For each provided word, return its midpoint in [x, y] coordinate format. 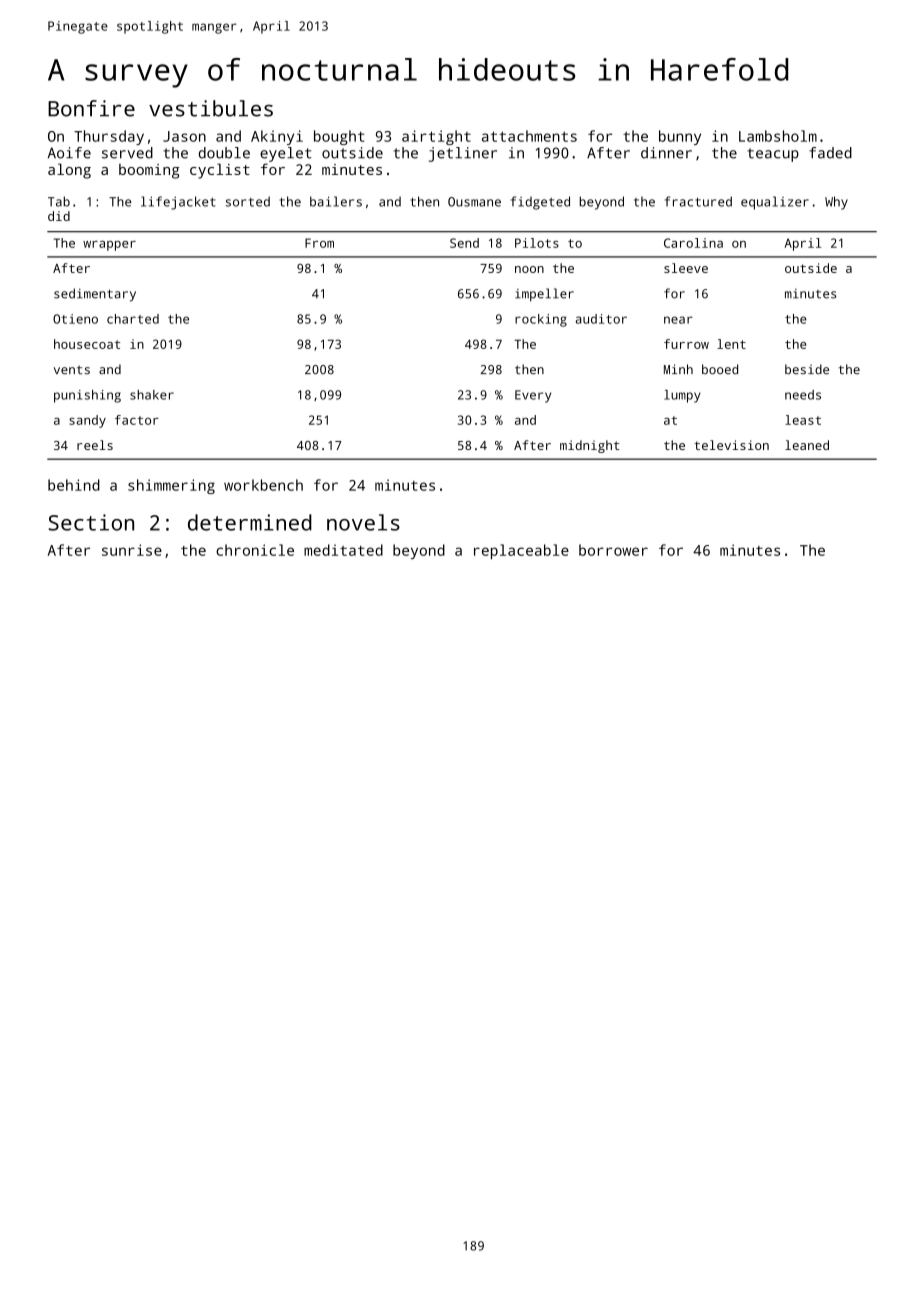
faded [830, 153]
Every [533, 396]
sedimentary [95, 295]
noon [529, 269]
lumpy [682, 396]
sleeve [686, 268]
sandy [87, 421]
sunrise [132, 550]
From [319, 243]
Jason [184, 136]
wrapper [109, 246]
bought [339, 137]
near [678, 320]
